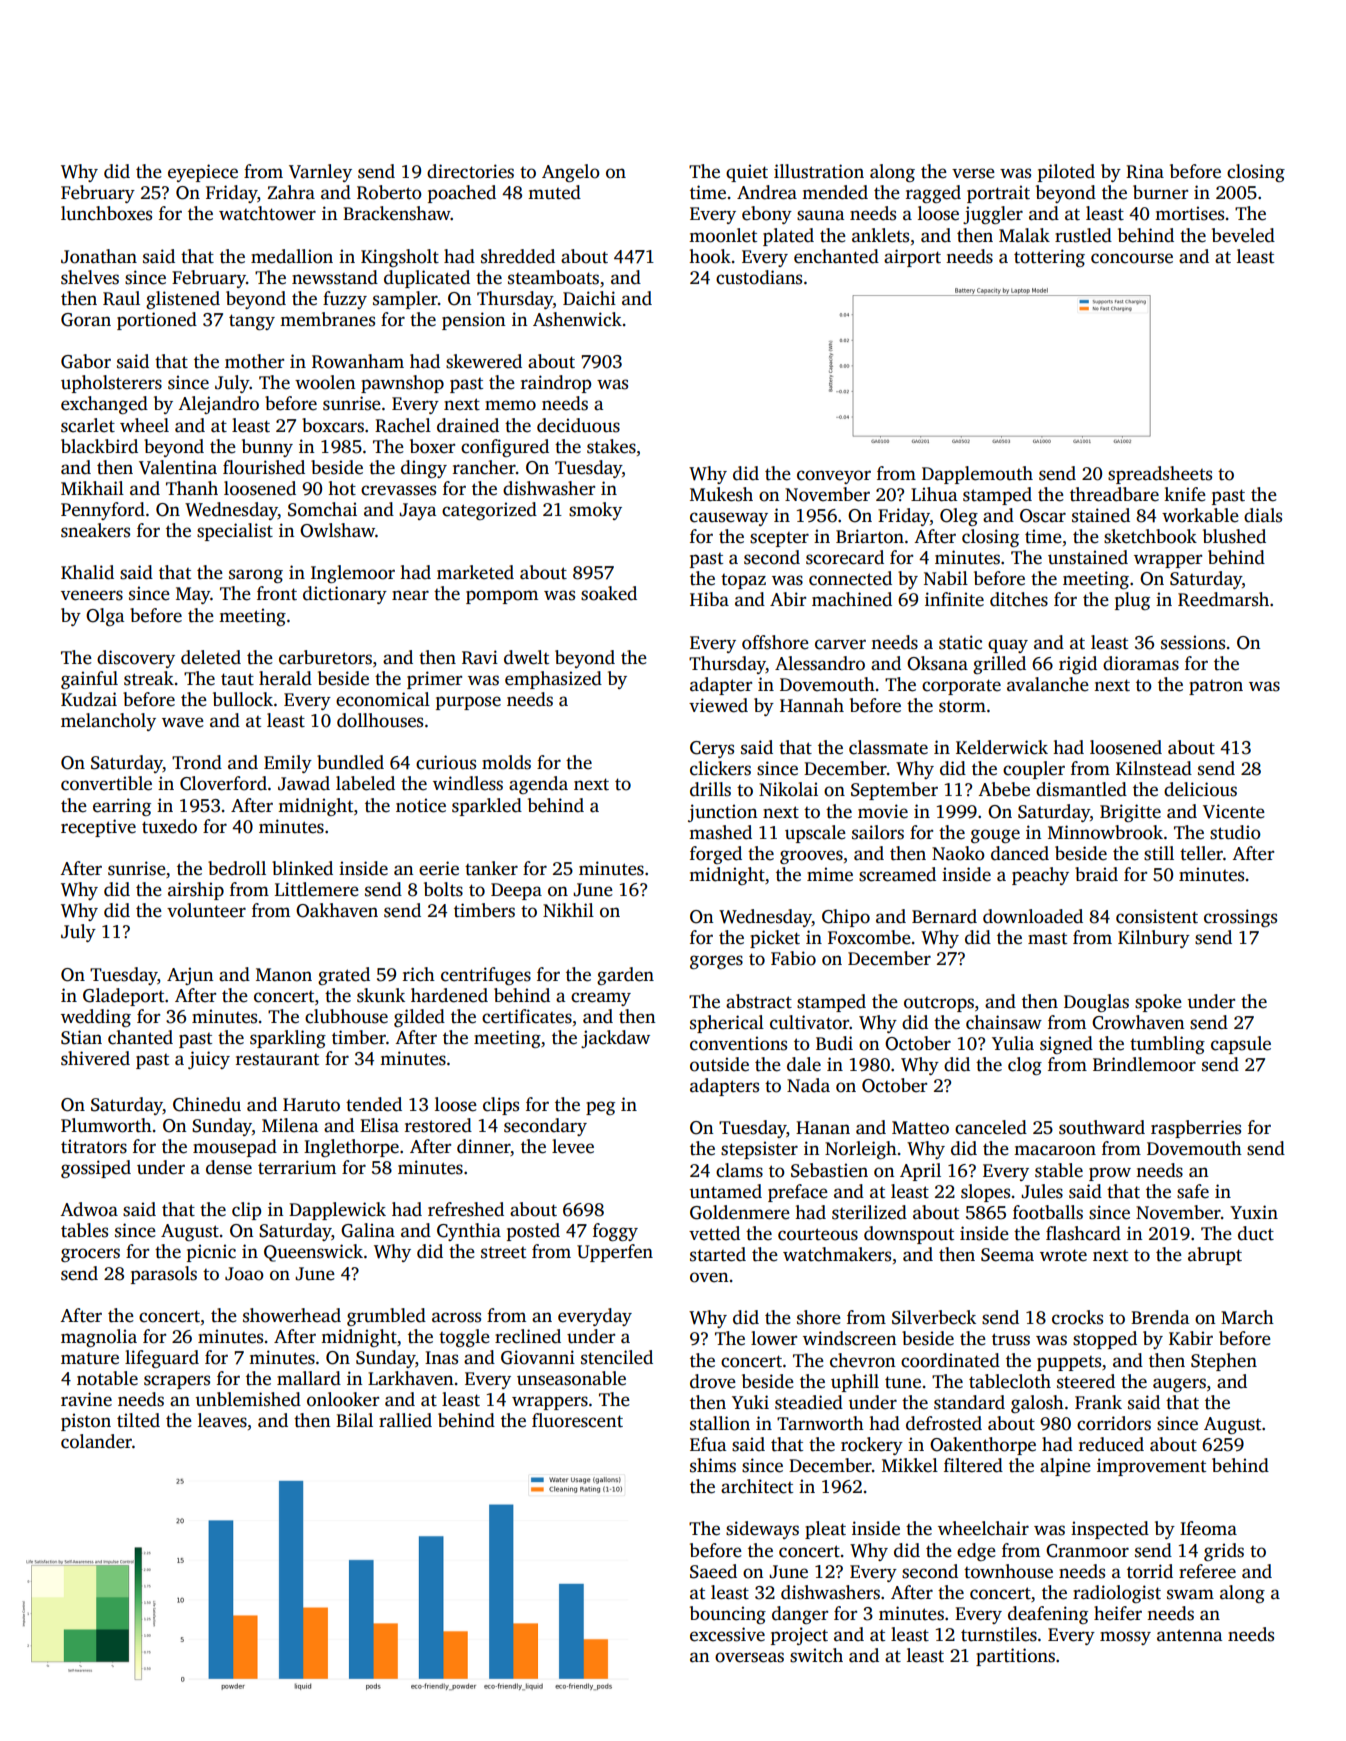 The height and width of the image is (1741, 1346). I want to click on canceled, so click(991, 1127).
